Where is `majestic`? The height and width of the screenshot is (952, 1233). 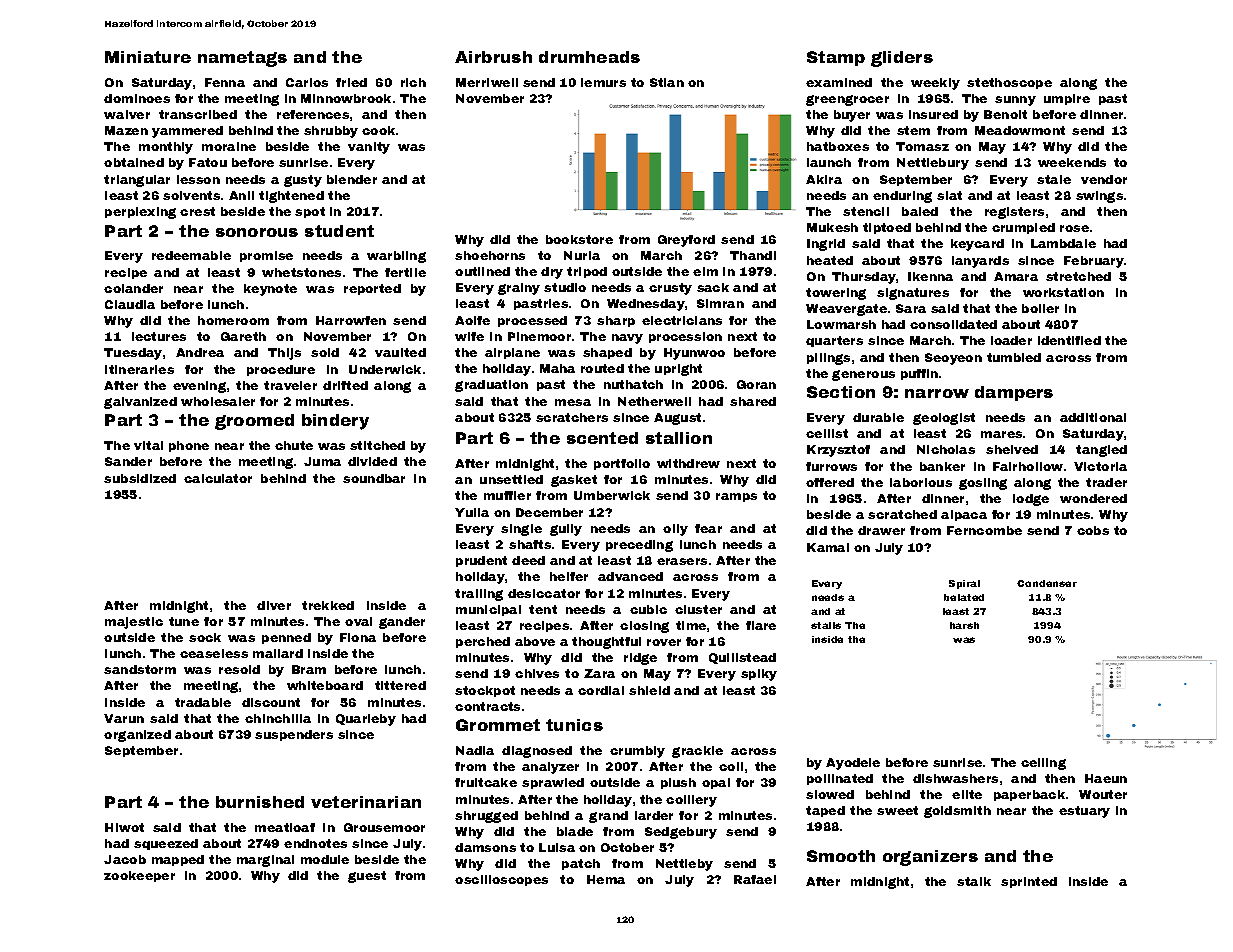 majestic is located at coordinates (134, 623).
